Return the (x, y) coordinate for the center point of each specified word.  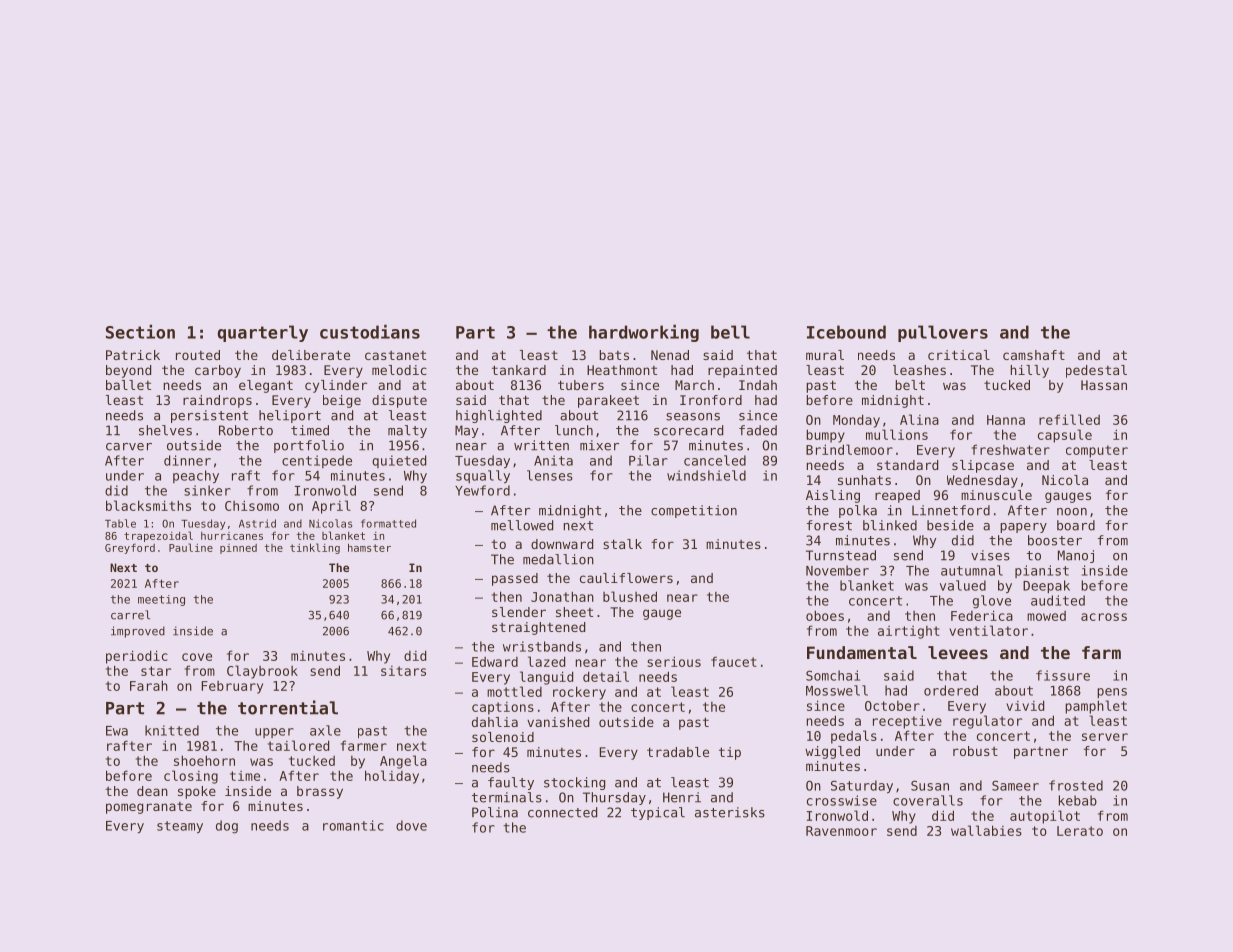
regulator (987, 722)
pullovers (943, 333)
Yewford (482, 490)
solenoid (503, 737)
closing (191, 777)
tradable (678, 752)
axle (325, 730)
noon (1072, 512)
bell (730, 332)
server (1105, 737)
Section (140, 332)
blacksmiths (148, 505)
